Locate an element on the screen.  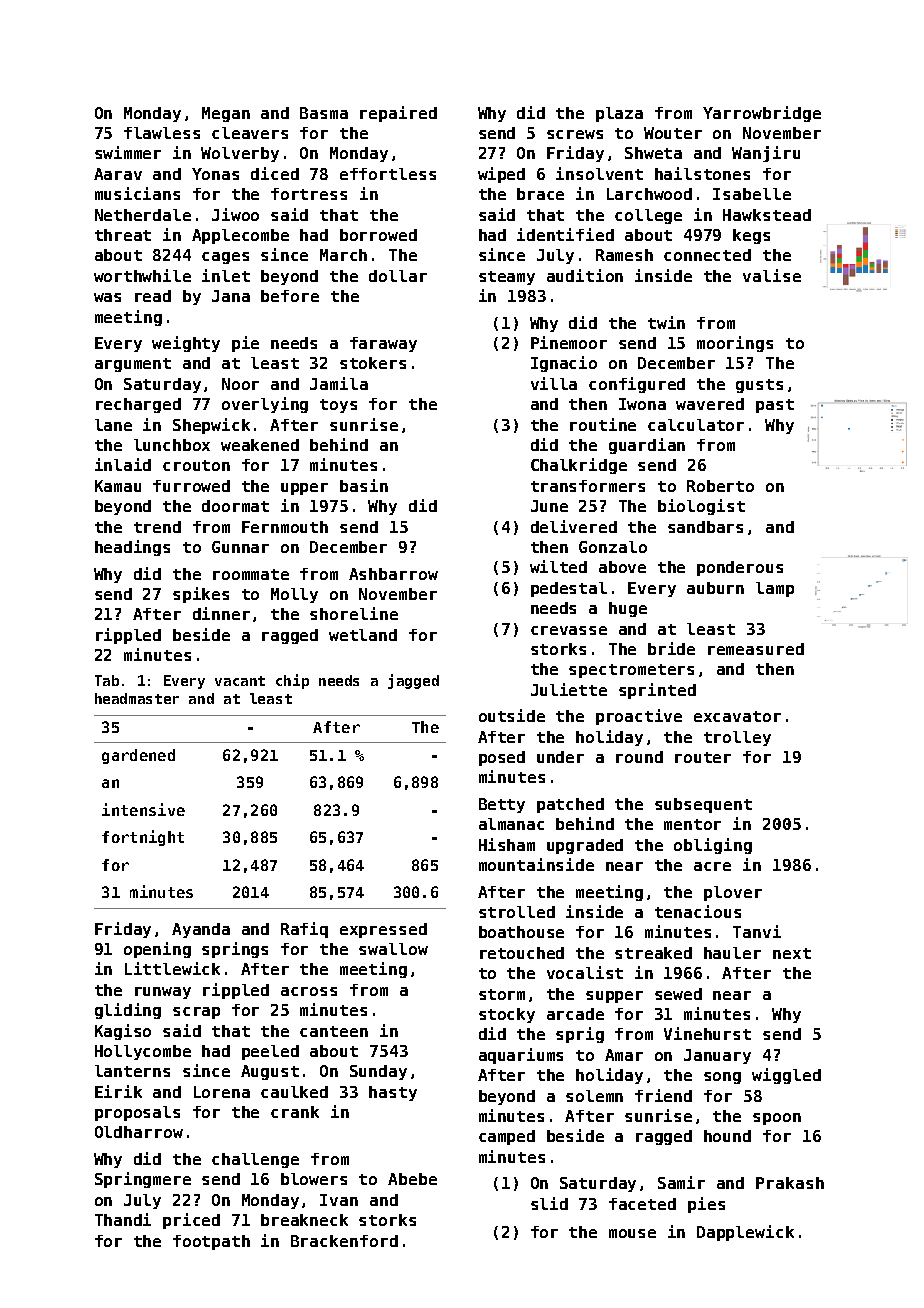
crevasse is located at coordinates (569, 630).
